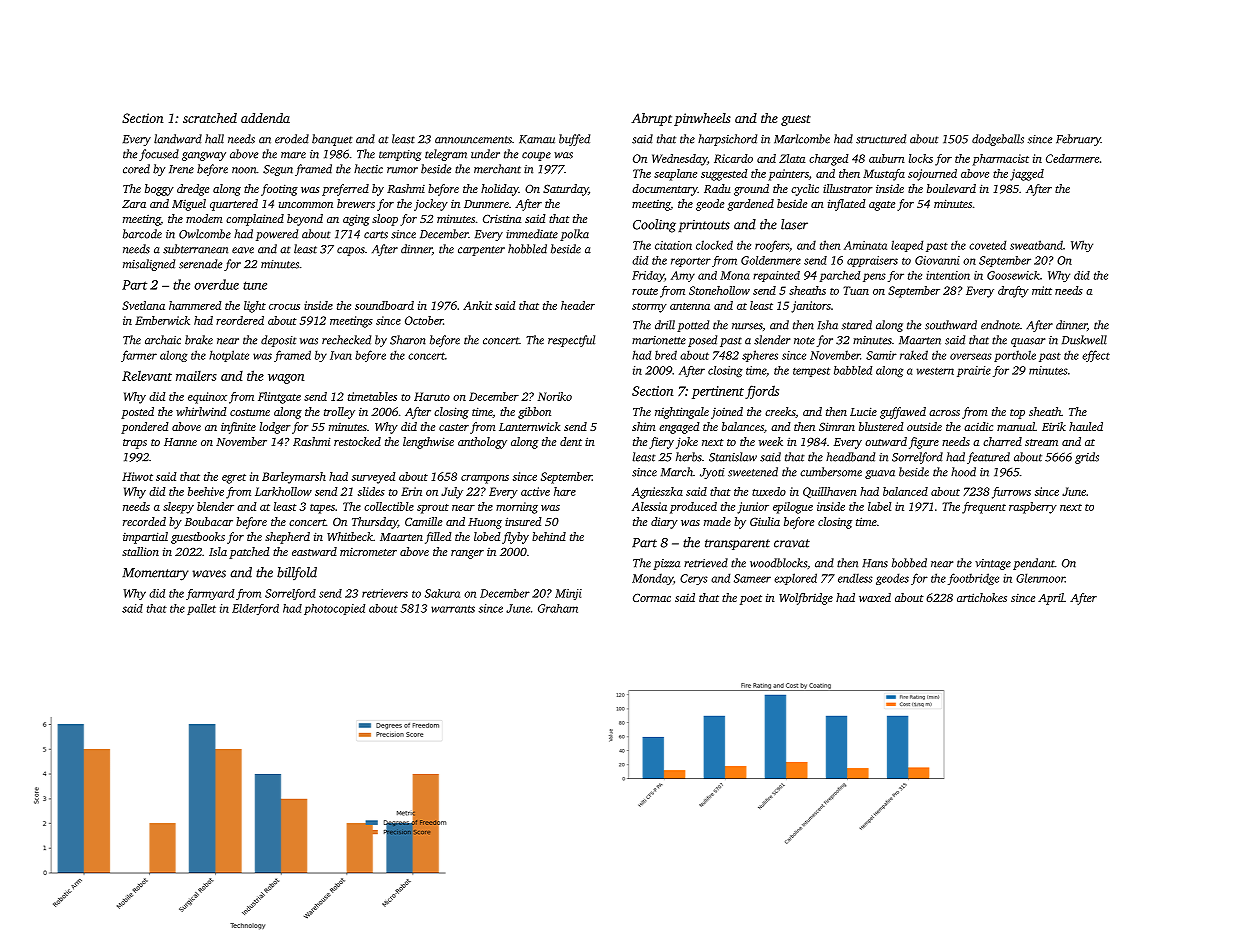  Describe the element at coordinates (905, 491) in the screenshot. I see `balanced` at that location.
